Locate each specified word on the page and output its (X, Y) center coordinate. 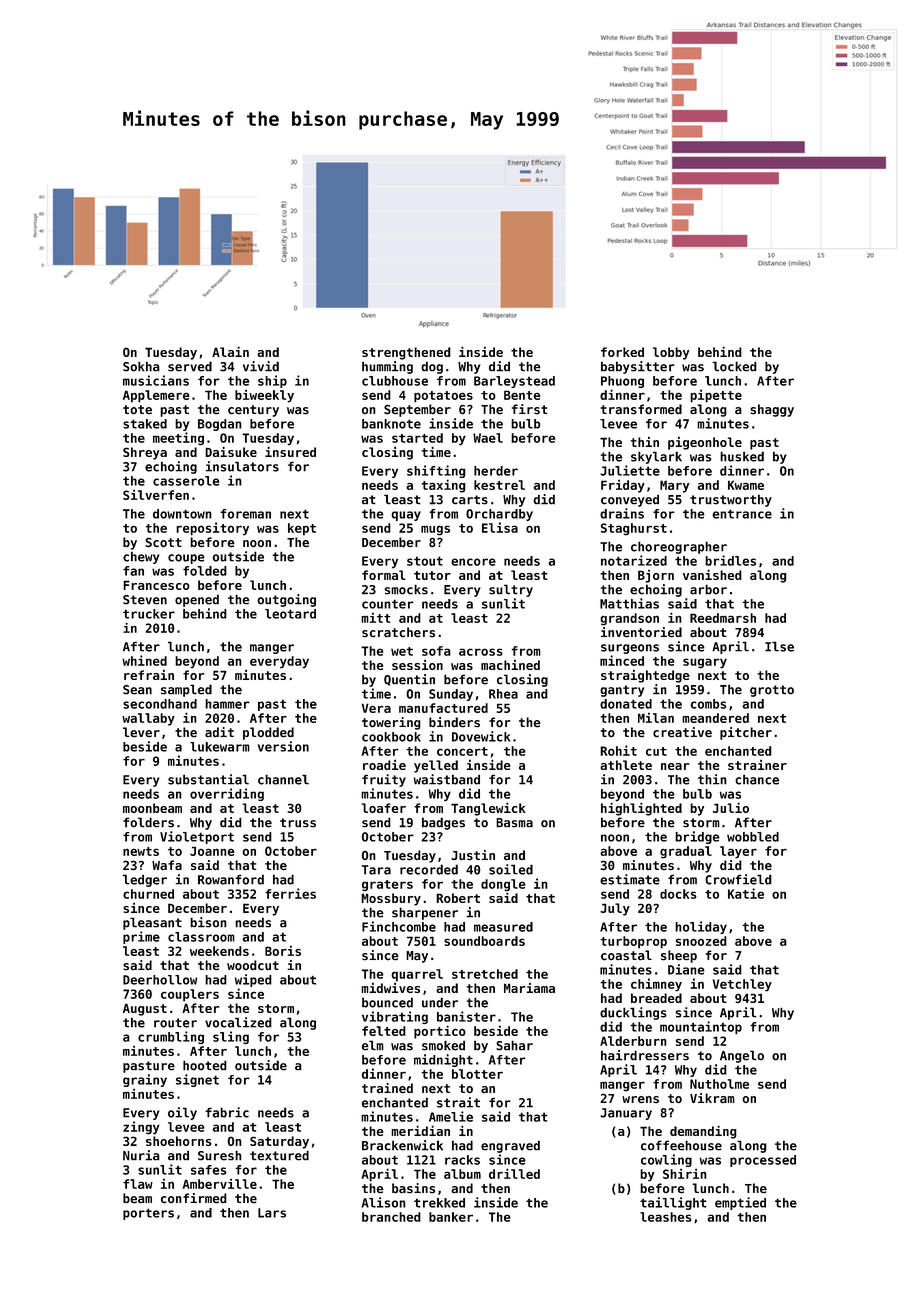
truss (298, 823)
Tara (376, 870)
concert (462, 751)
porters (148, 1214)
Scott (163, 542)
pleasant (152, 923)
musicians (156, 380)
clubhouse (395, 381)
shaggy (772, 410)
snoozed (701, 941)
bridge (697, 837)
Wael (488, 438)
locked (734, 366)
